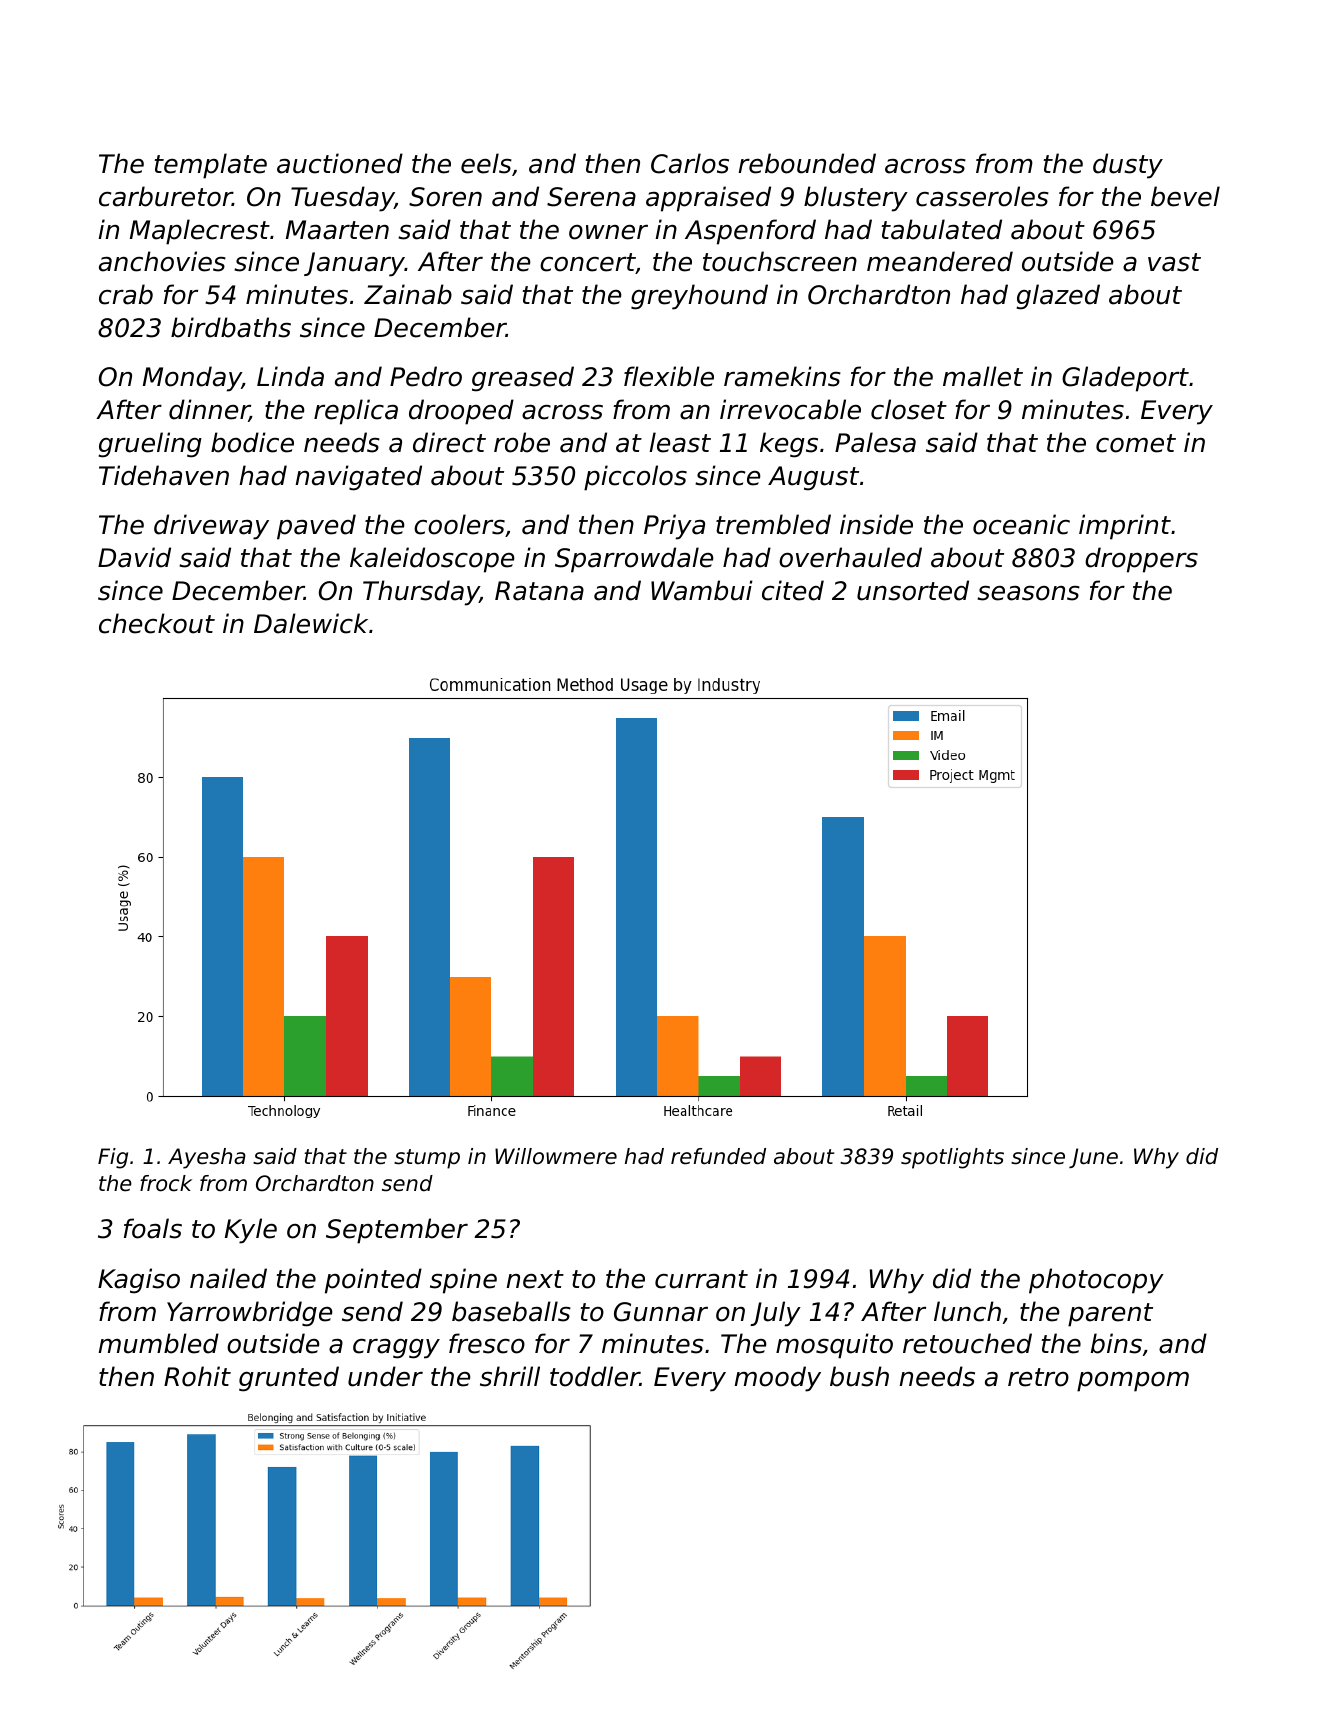  I want to click on auctioned, so click(340, 163).
